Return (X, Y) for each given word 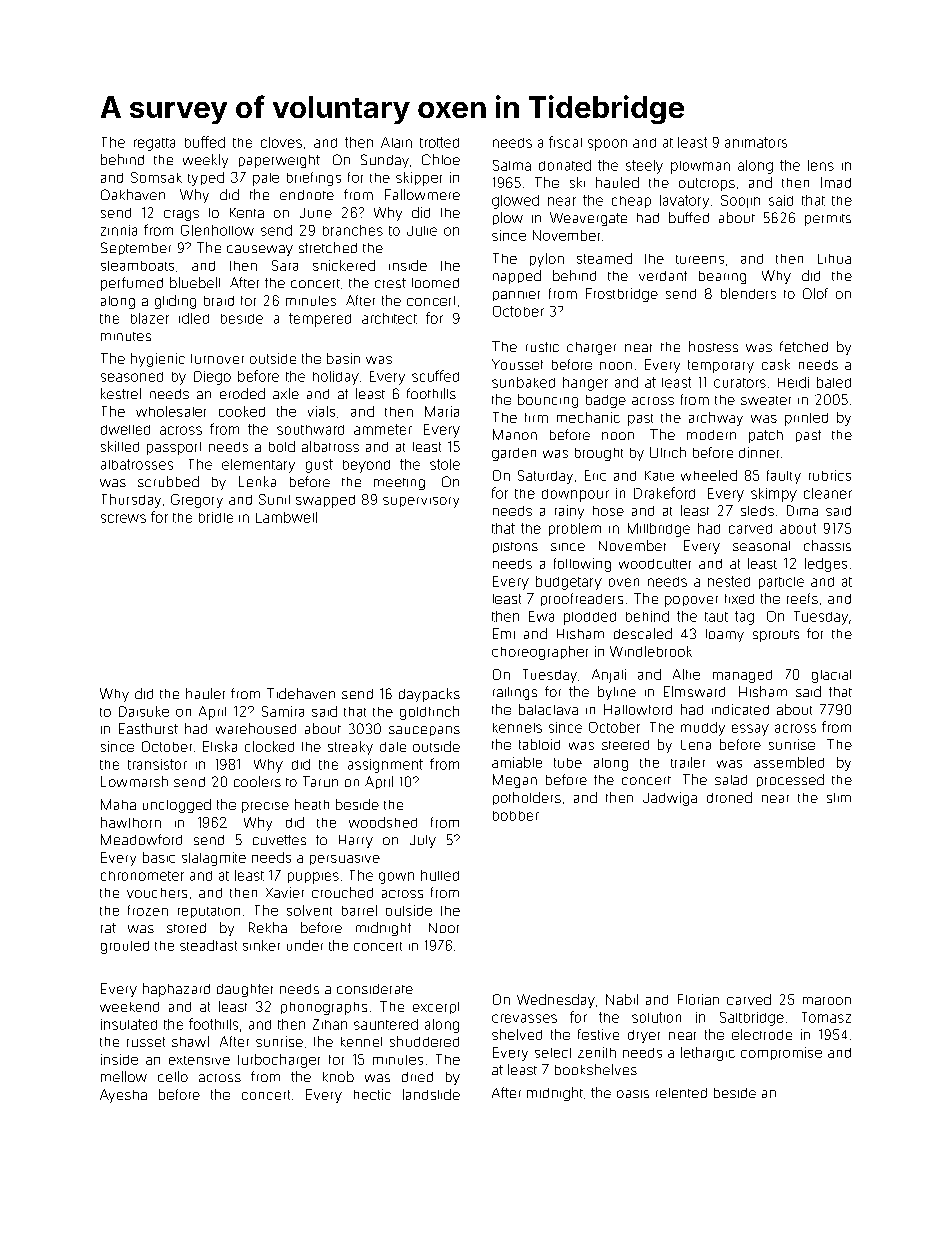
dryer (644, 1036)
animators (756, 142)
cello (173, 1076)
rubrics (830, 475)
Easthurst (148, 728)
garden (514, 454)
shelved (517, 1034)
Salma (512, 165)
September (136, 248)
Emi (504, 633)
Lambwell (286, 517)
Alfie (686, 674)
